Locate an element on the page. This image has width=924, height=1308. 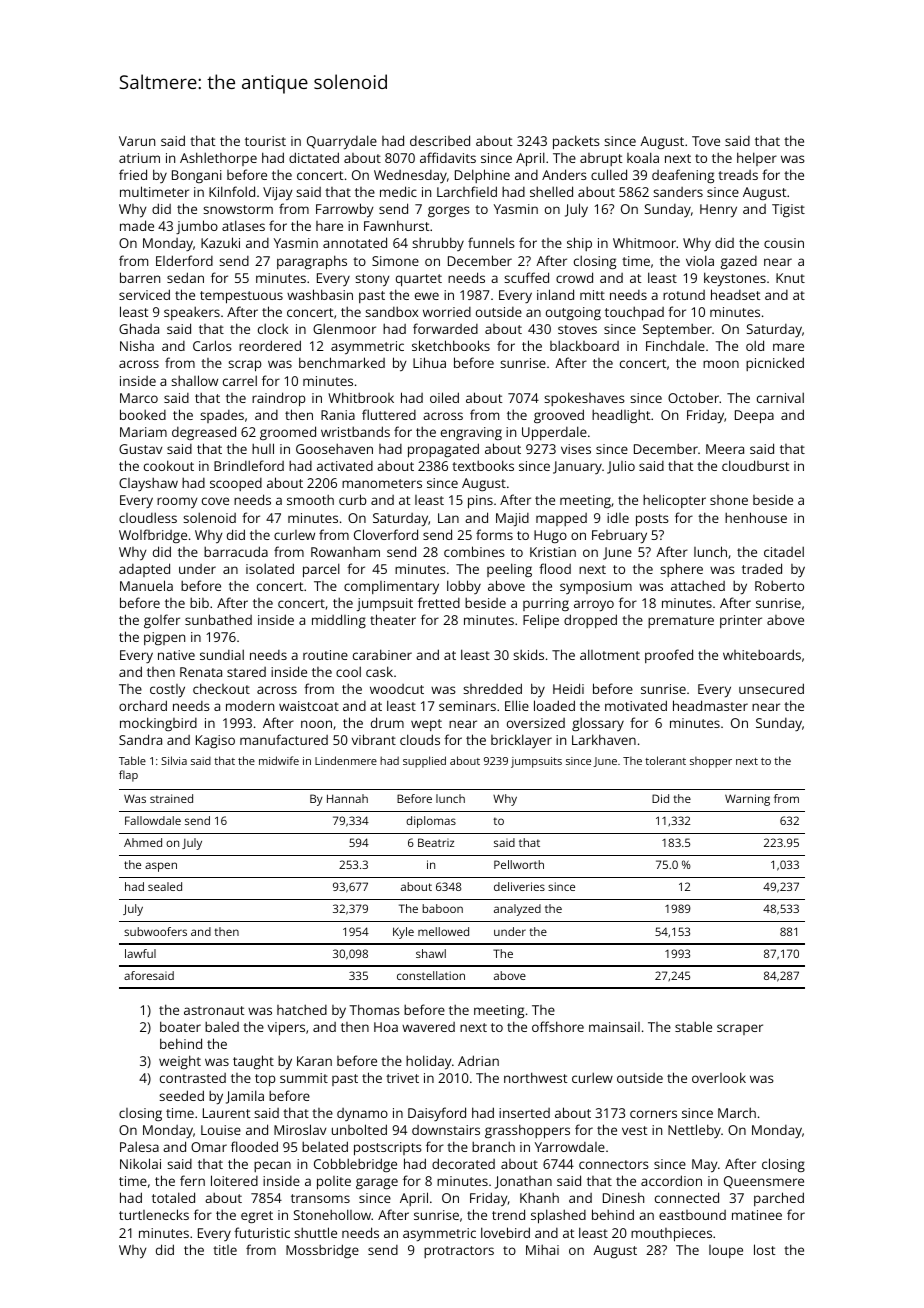
tourist is located at coordinates (265, 141).
